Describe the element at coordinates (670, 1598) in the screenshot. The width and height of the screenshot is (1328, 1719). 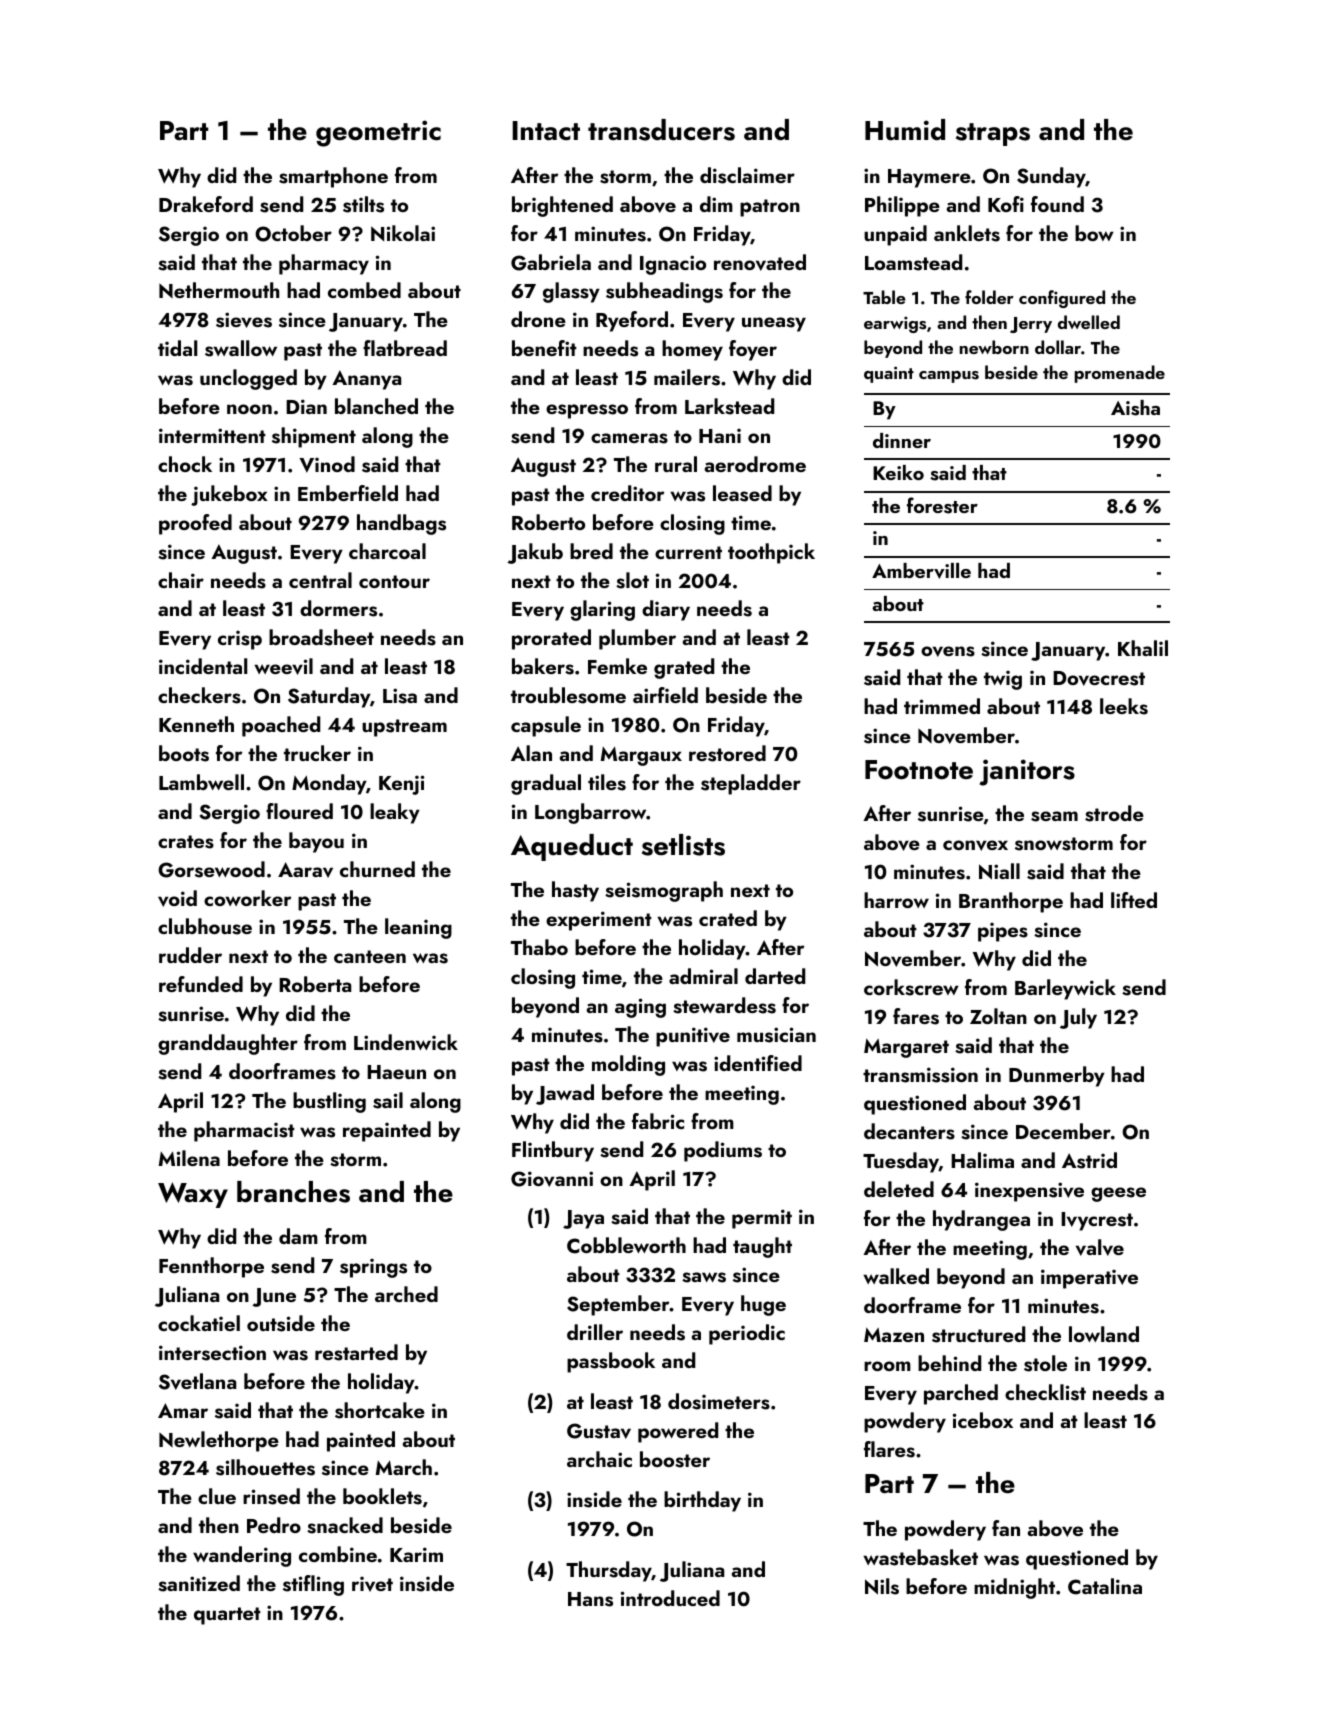
I see `introduced` at that location.
